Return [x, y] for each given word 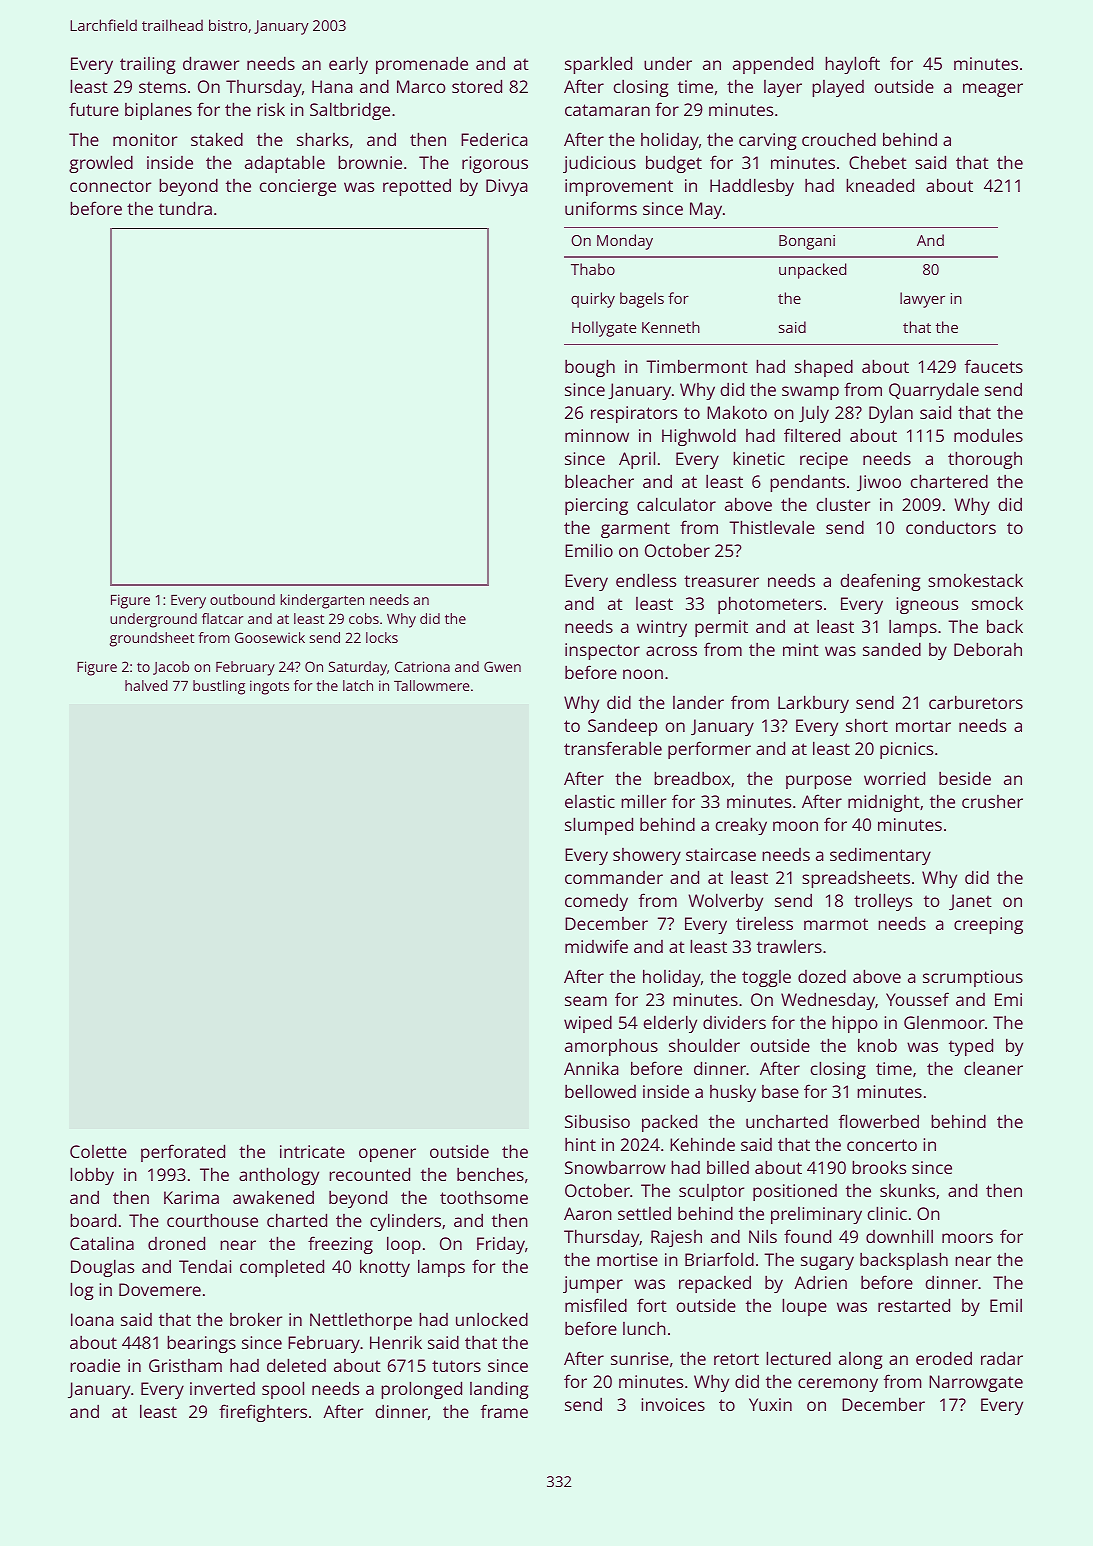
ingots [269, 687]
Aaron [588, 1213]
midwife [596, 946]
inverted [222, 1388]
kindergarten [322, 601]
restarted [914, 1305]
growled [101, 164]
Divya [507, 187]
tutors [456, 1366]
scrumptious [973, 978]
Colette [98, 1151]
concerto [882, 1145]
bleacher [599, 481]
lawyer [922, 300]
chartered [949, 481]
